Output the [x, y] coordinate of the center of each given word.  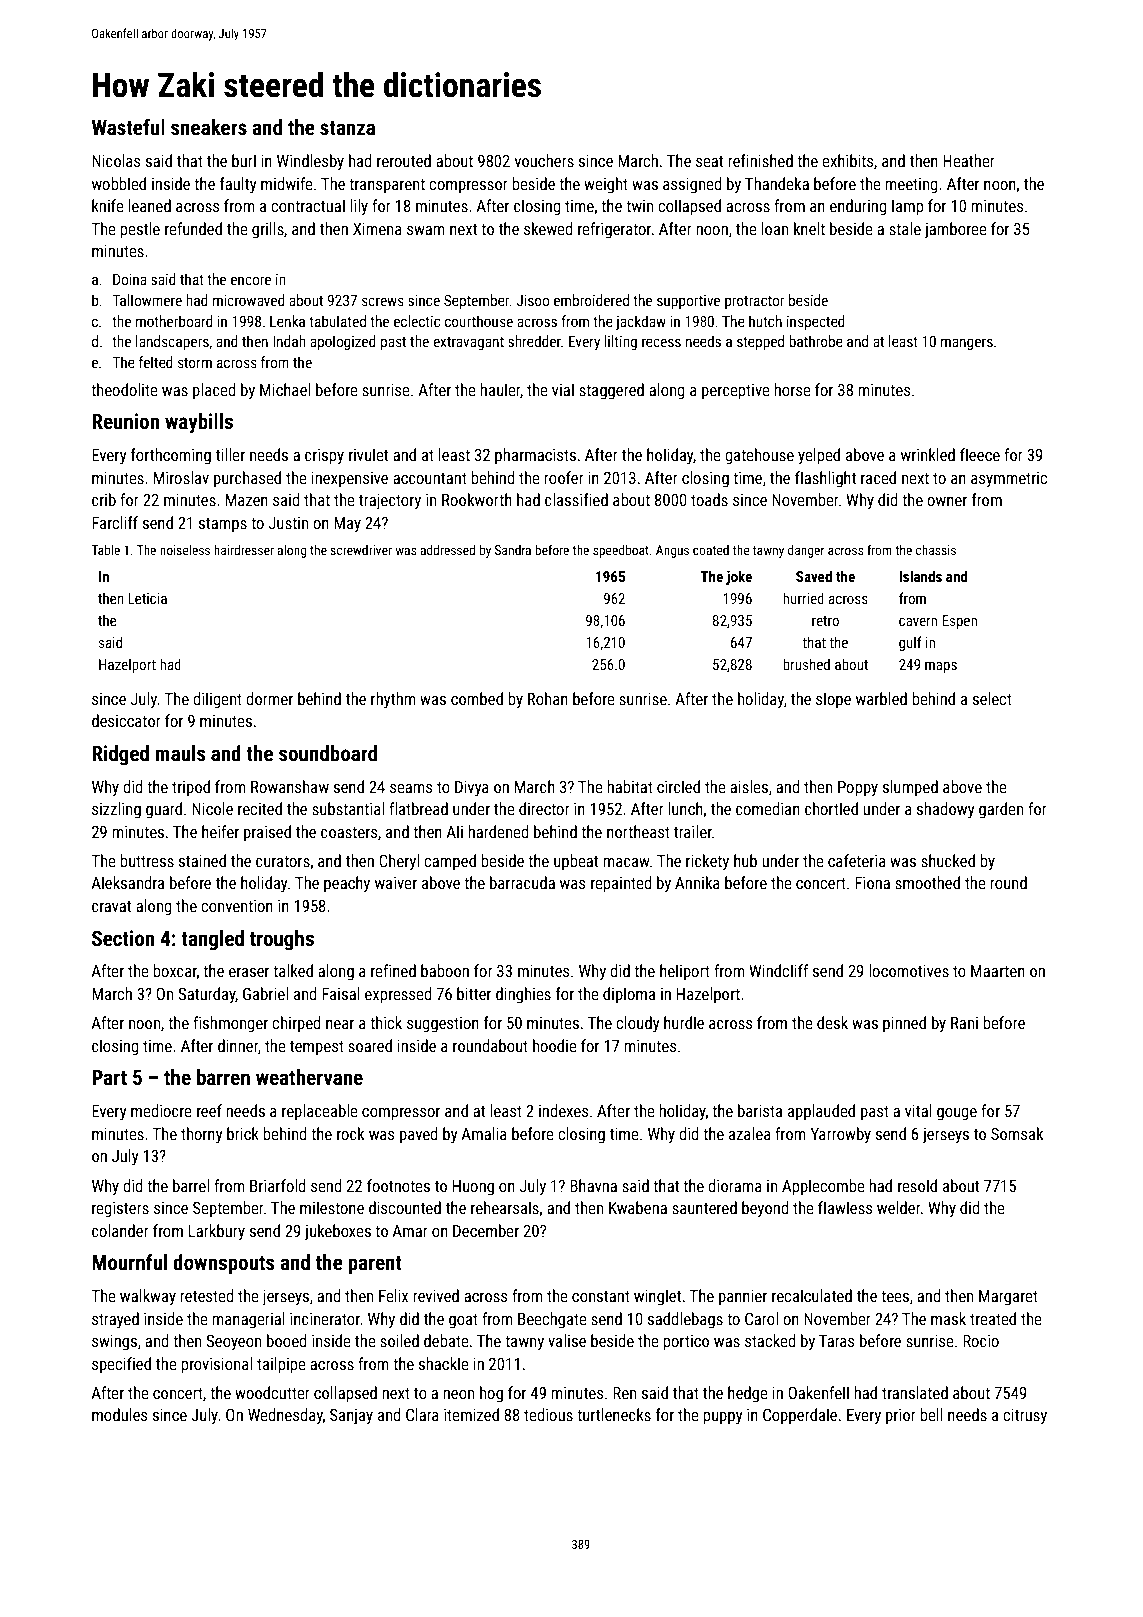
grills [268, 230]
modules [119, 1414]
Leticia [147, 598]
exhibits [847, 160]
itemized [471, 1414]
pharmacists [535, 456]
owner [947, 501]
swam [426, 230]
